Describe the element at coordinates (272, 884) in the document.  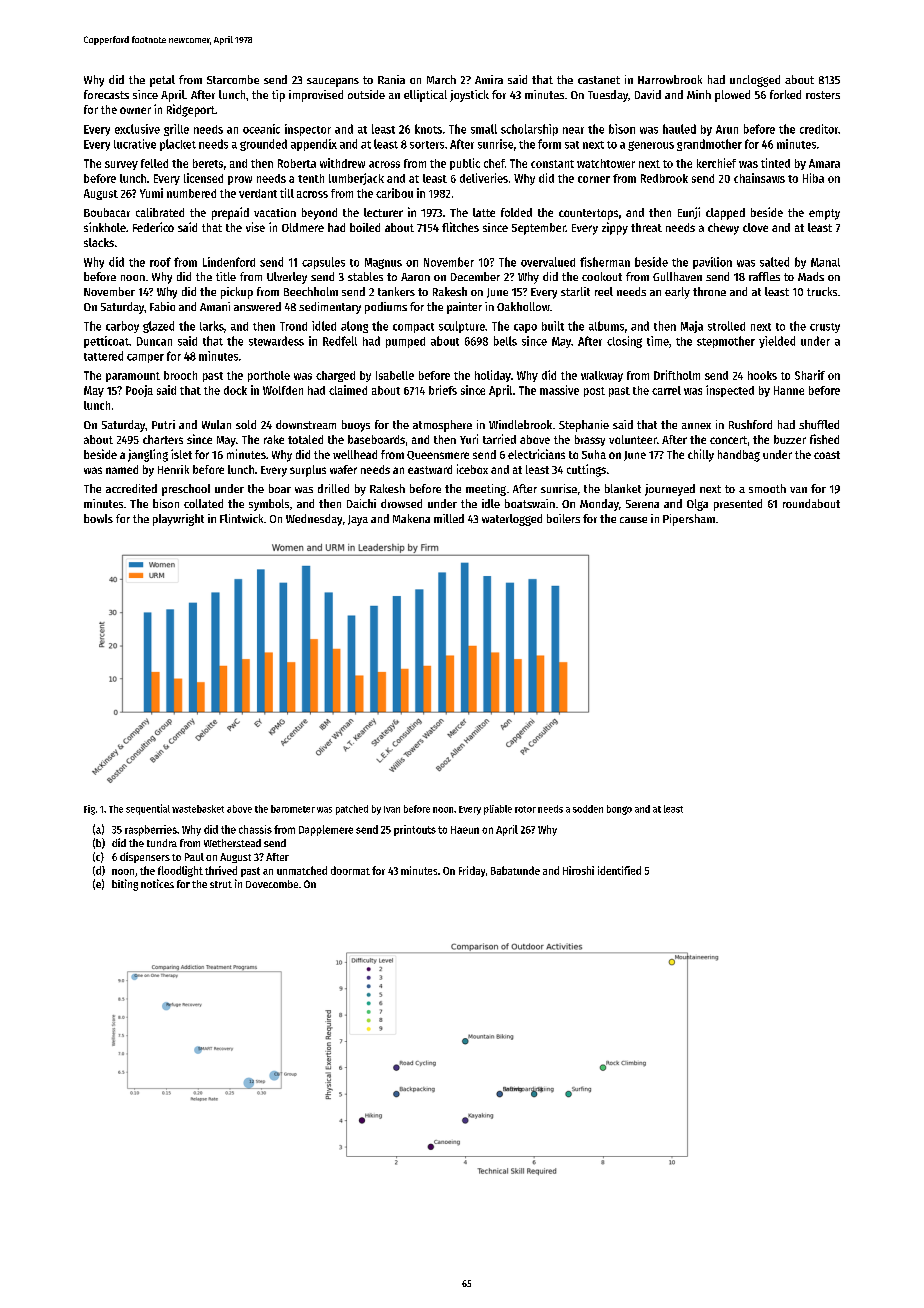
I see `Dovecombe` at that location.
